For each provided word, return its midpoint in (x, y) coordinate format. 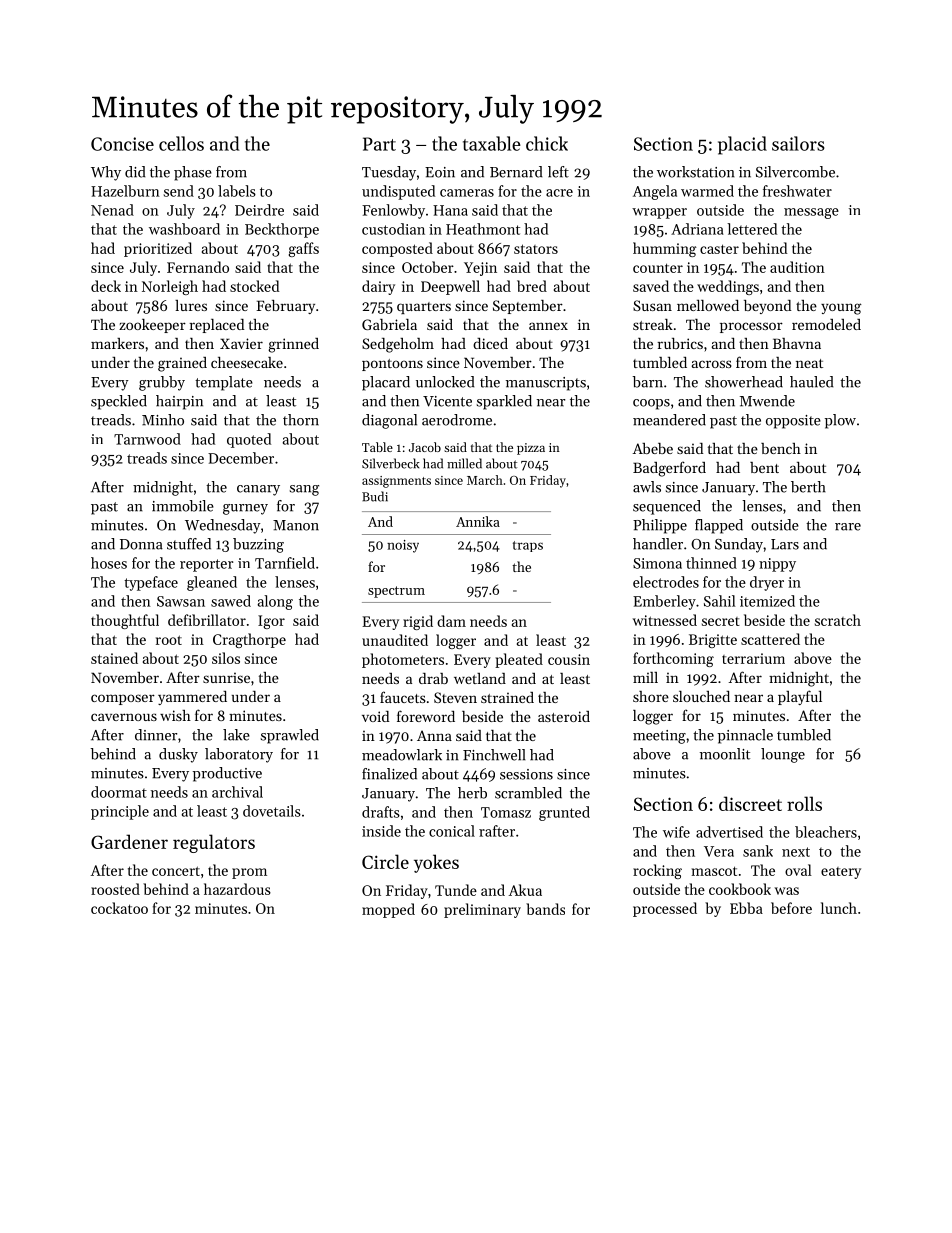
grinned (293, 345)
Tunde (456, 890)
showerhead (744, 382)
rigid (418, 622)
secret (721, 621)
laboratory (239, 755)
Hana (450, 210)
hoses (109, 563)
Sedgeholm (398, 345)
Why (106, 173)
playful (800, 697)
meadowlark (402, 755)
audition (797, 267)
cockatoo (119, 908)
